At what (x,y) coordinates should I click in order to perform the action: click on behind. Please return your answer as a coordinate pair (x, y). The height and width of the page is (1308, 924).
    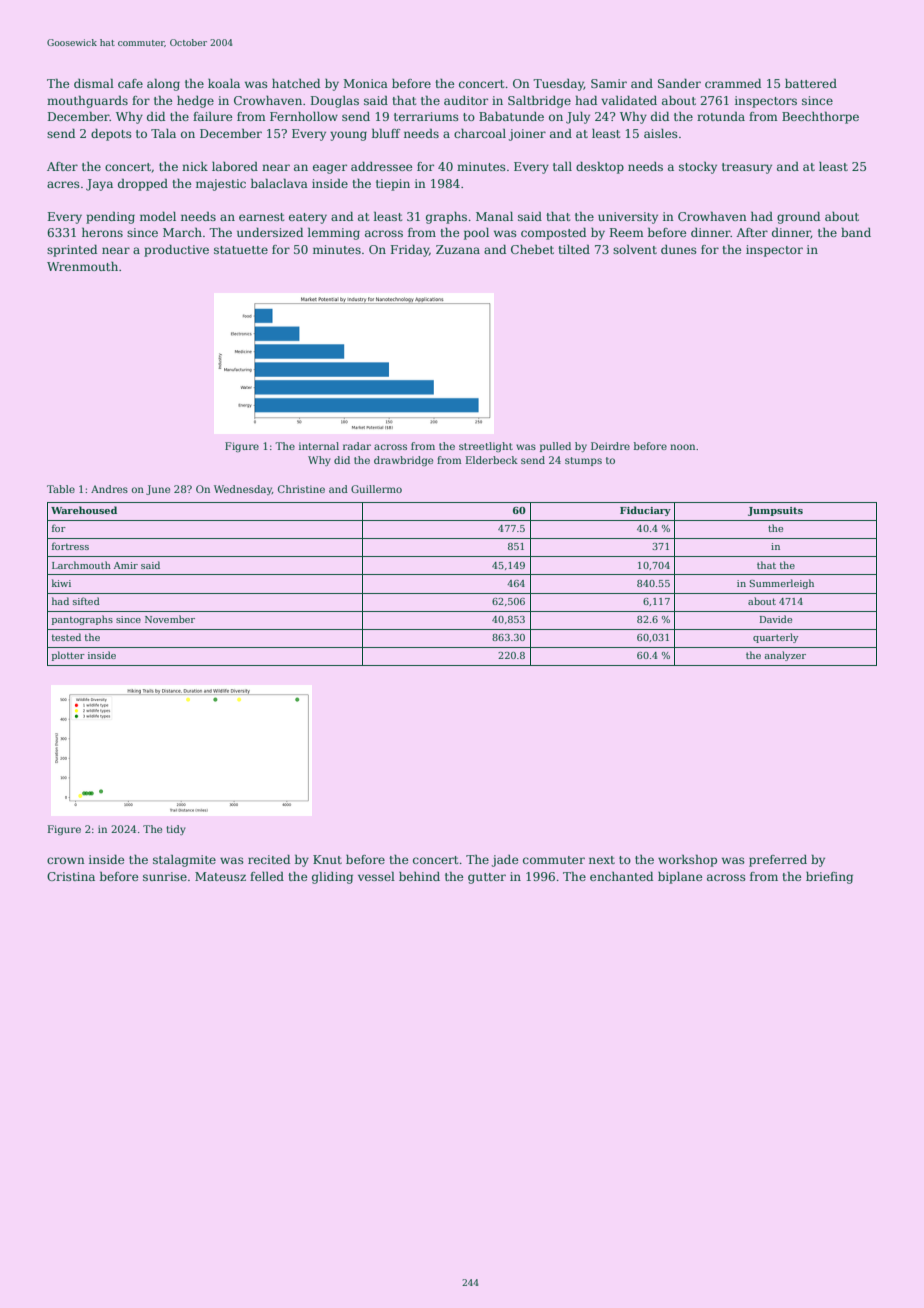
    Looking at the image, I should click on (419, 876).
